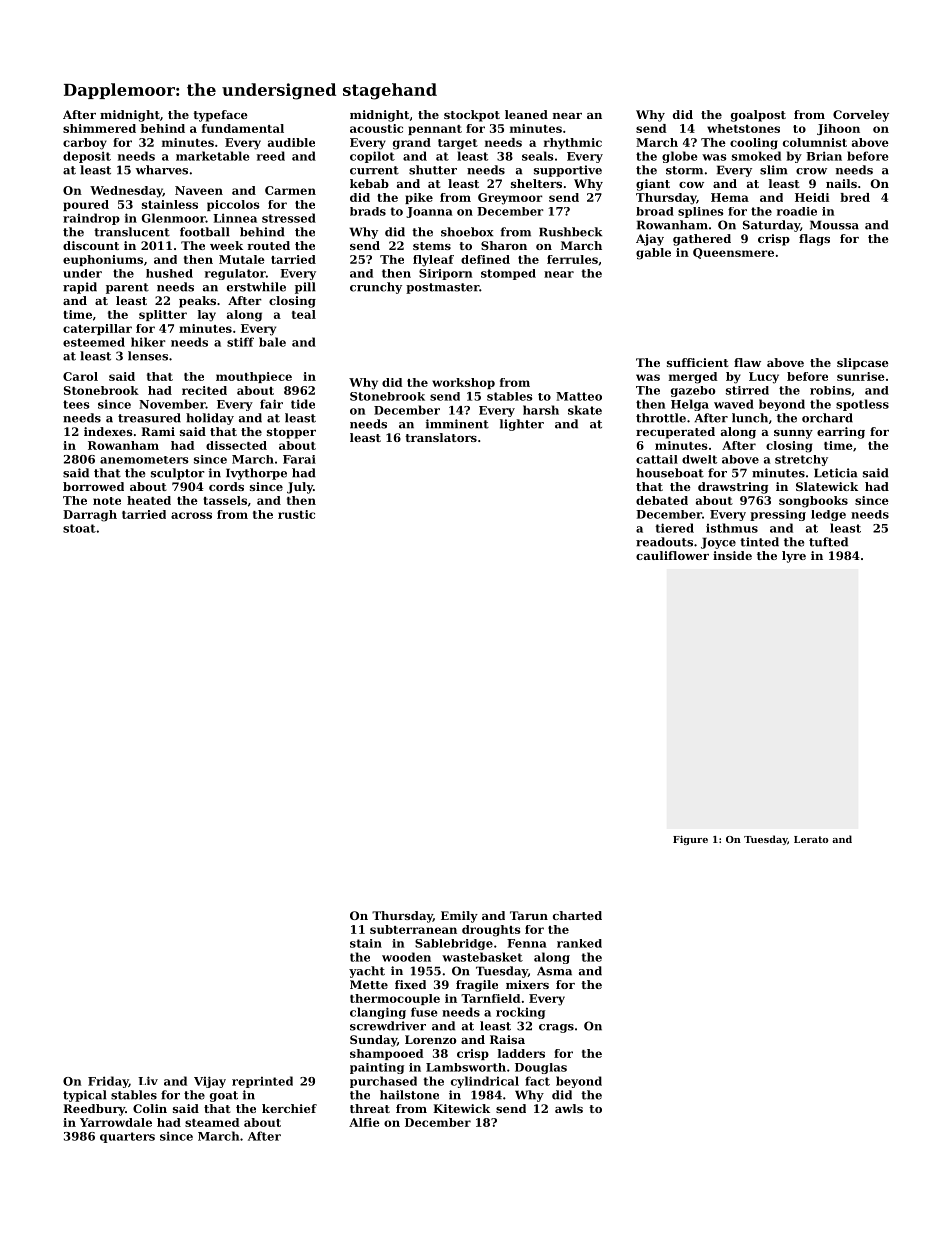  I want to click on tufted, so click(828, 542).
